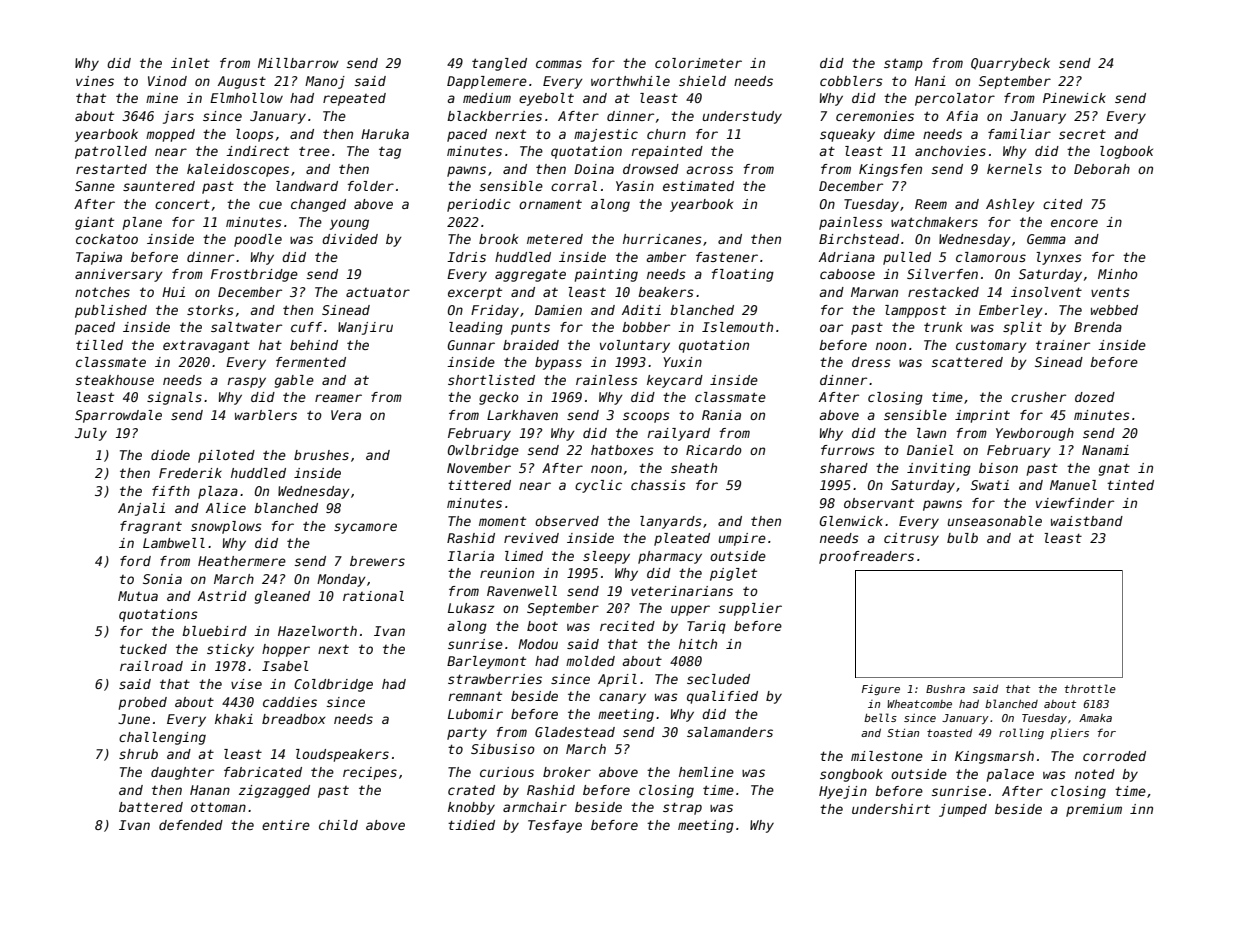 The width and height of the screenshot is (1233, 952). What do you see at coordinates (483, 451) in the screenshot?
I see `Owlbridge` at bounding box center [483, 451].
